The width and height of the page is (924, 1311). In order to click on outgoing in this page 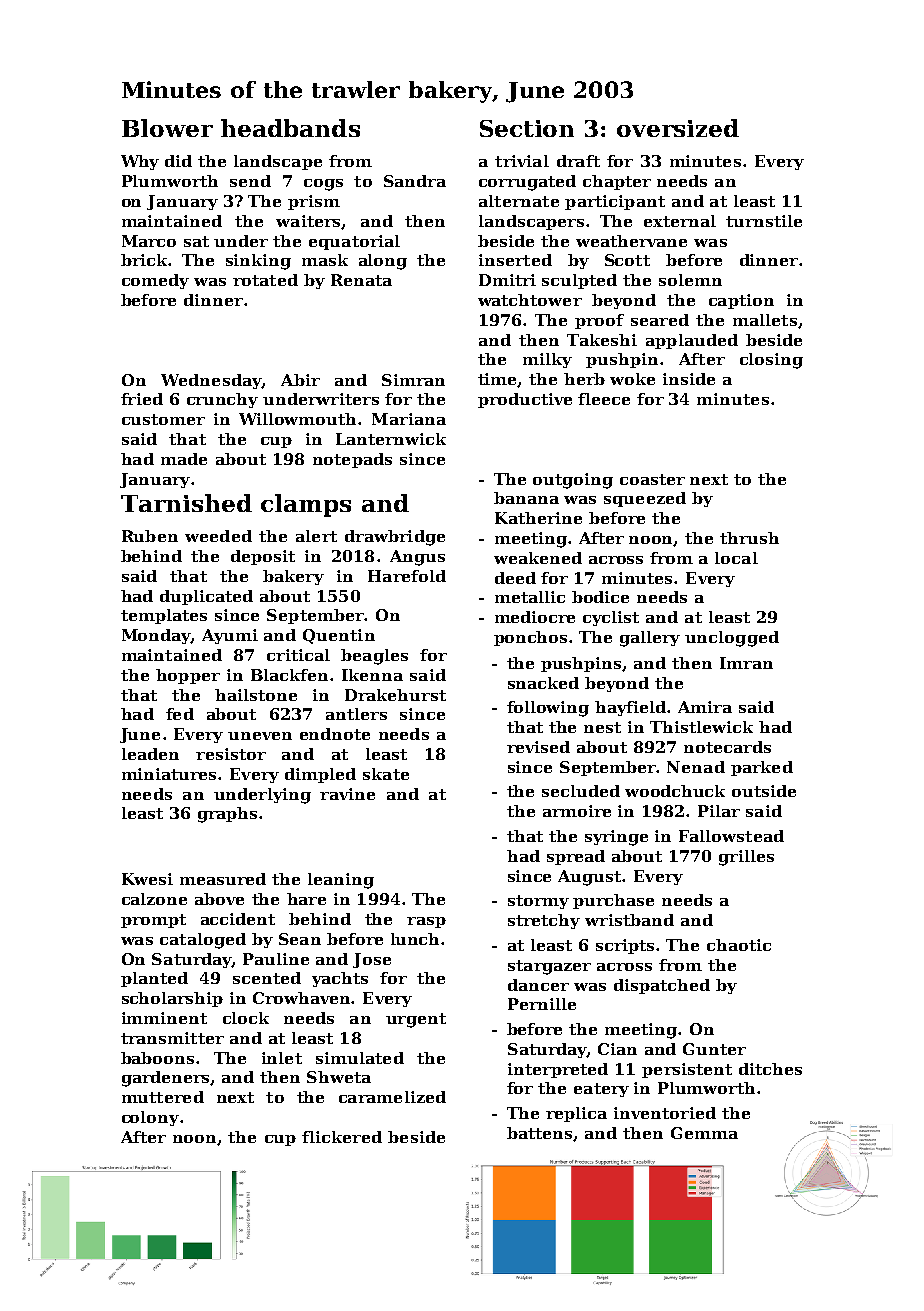, I will do `click(573, 481)`.
